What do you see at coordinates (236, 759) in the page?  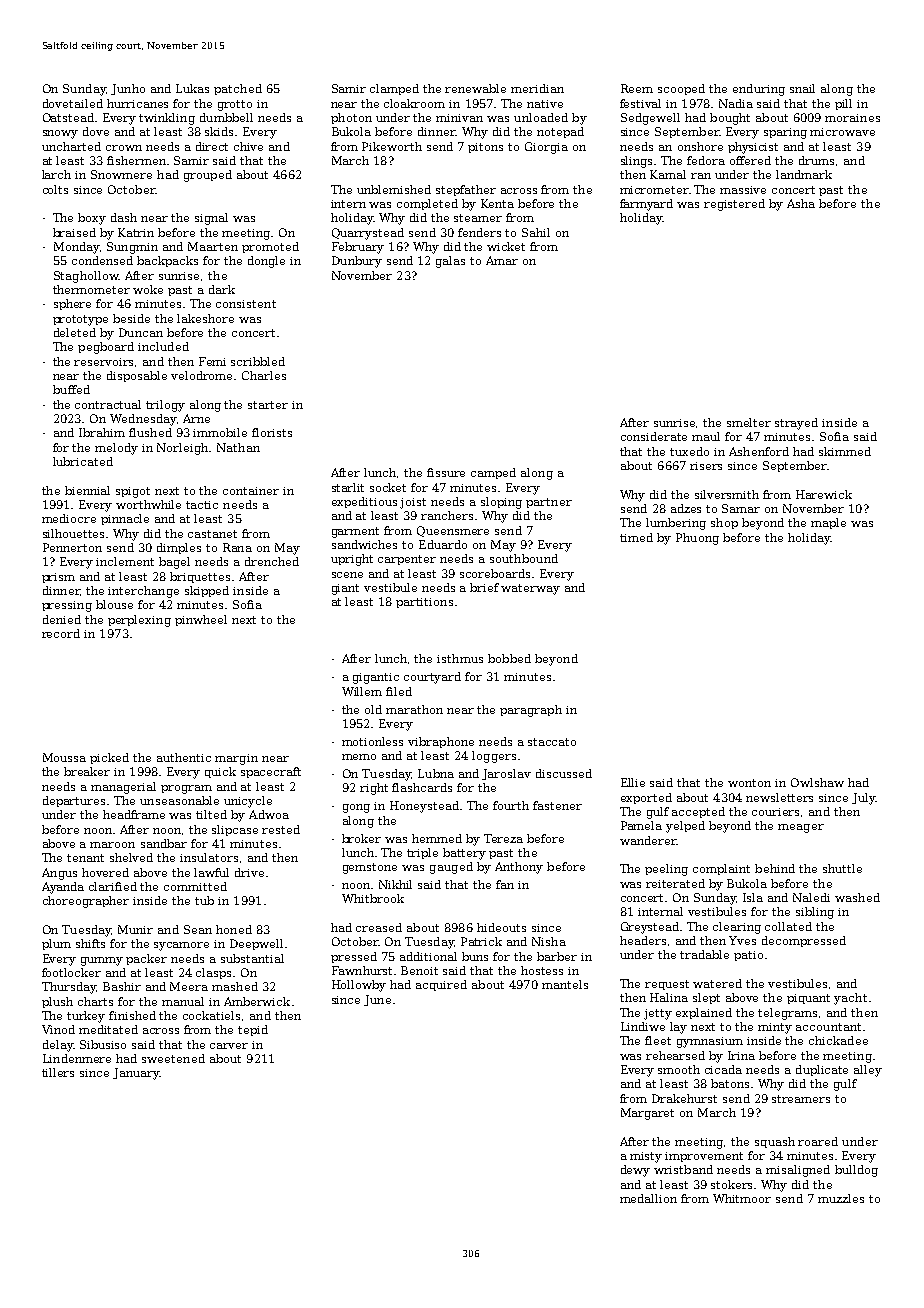 I see `margin` at bounding box center [236, 759].
